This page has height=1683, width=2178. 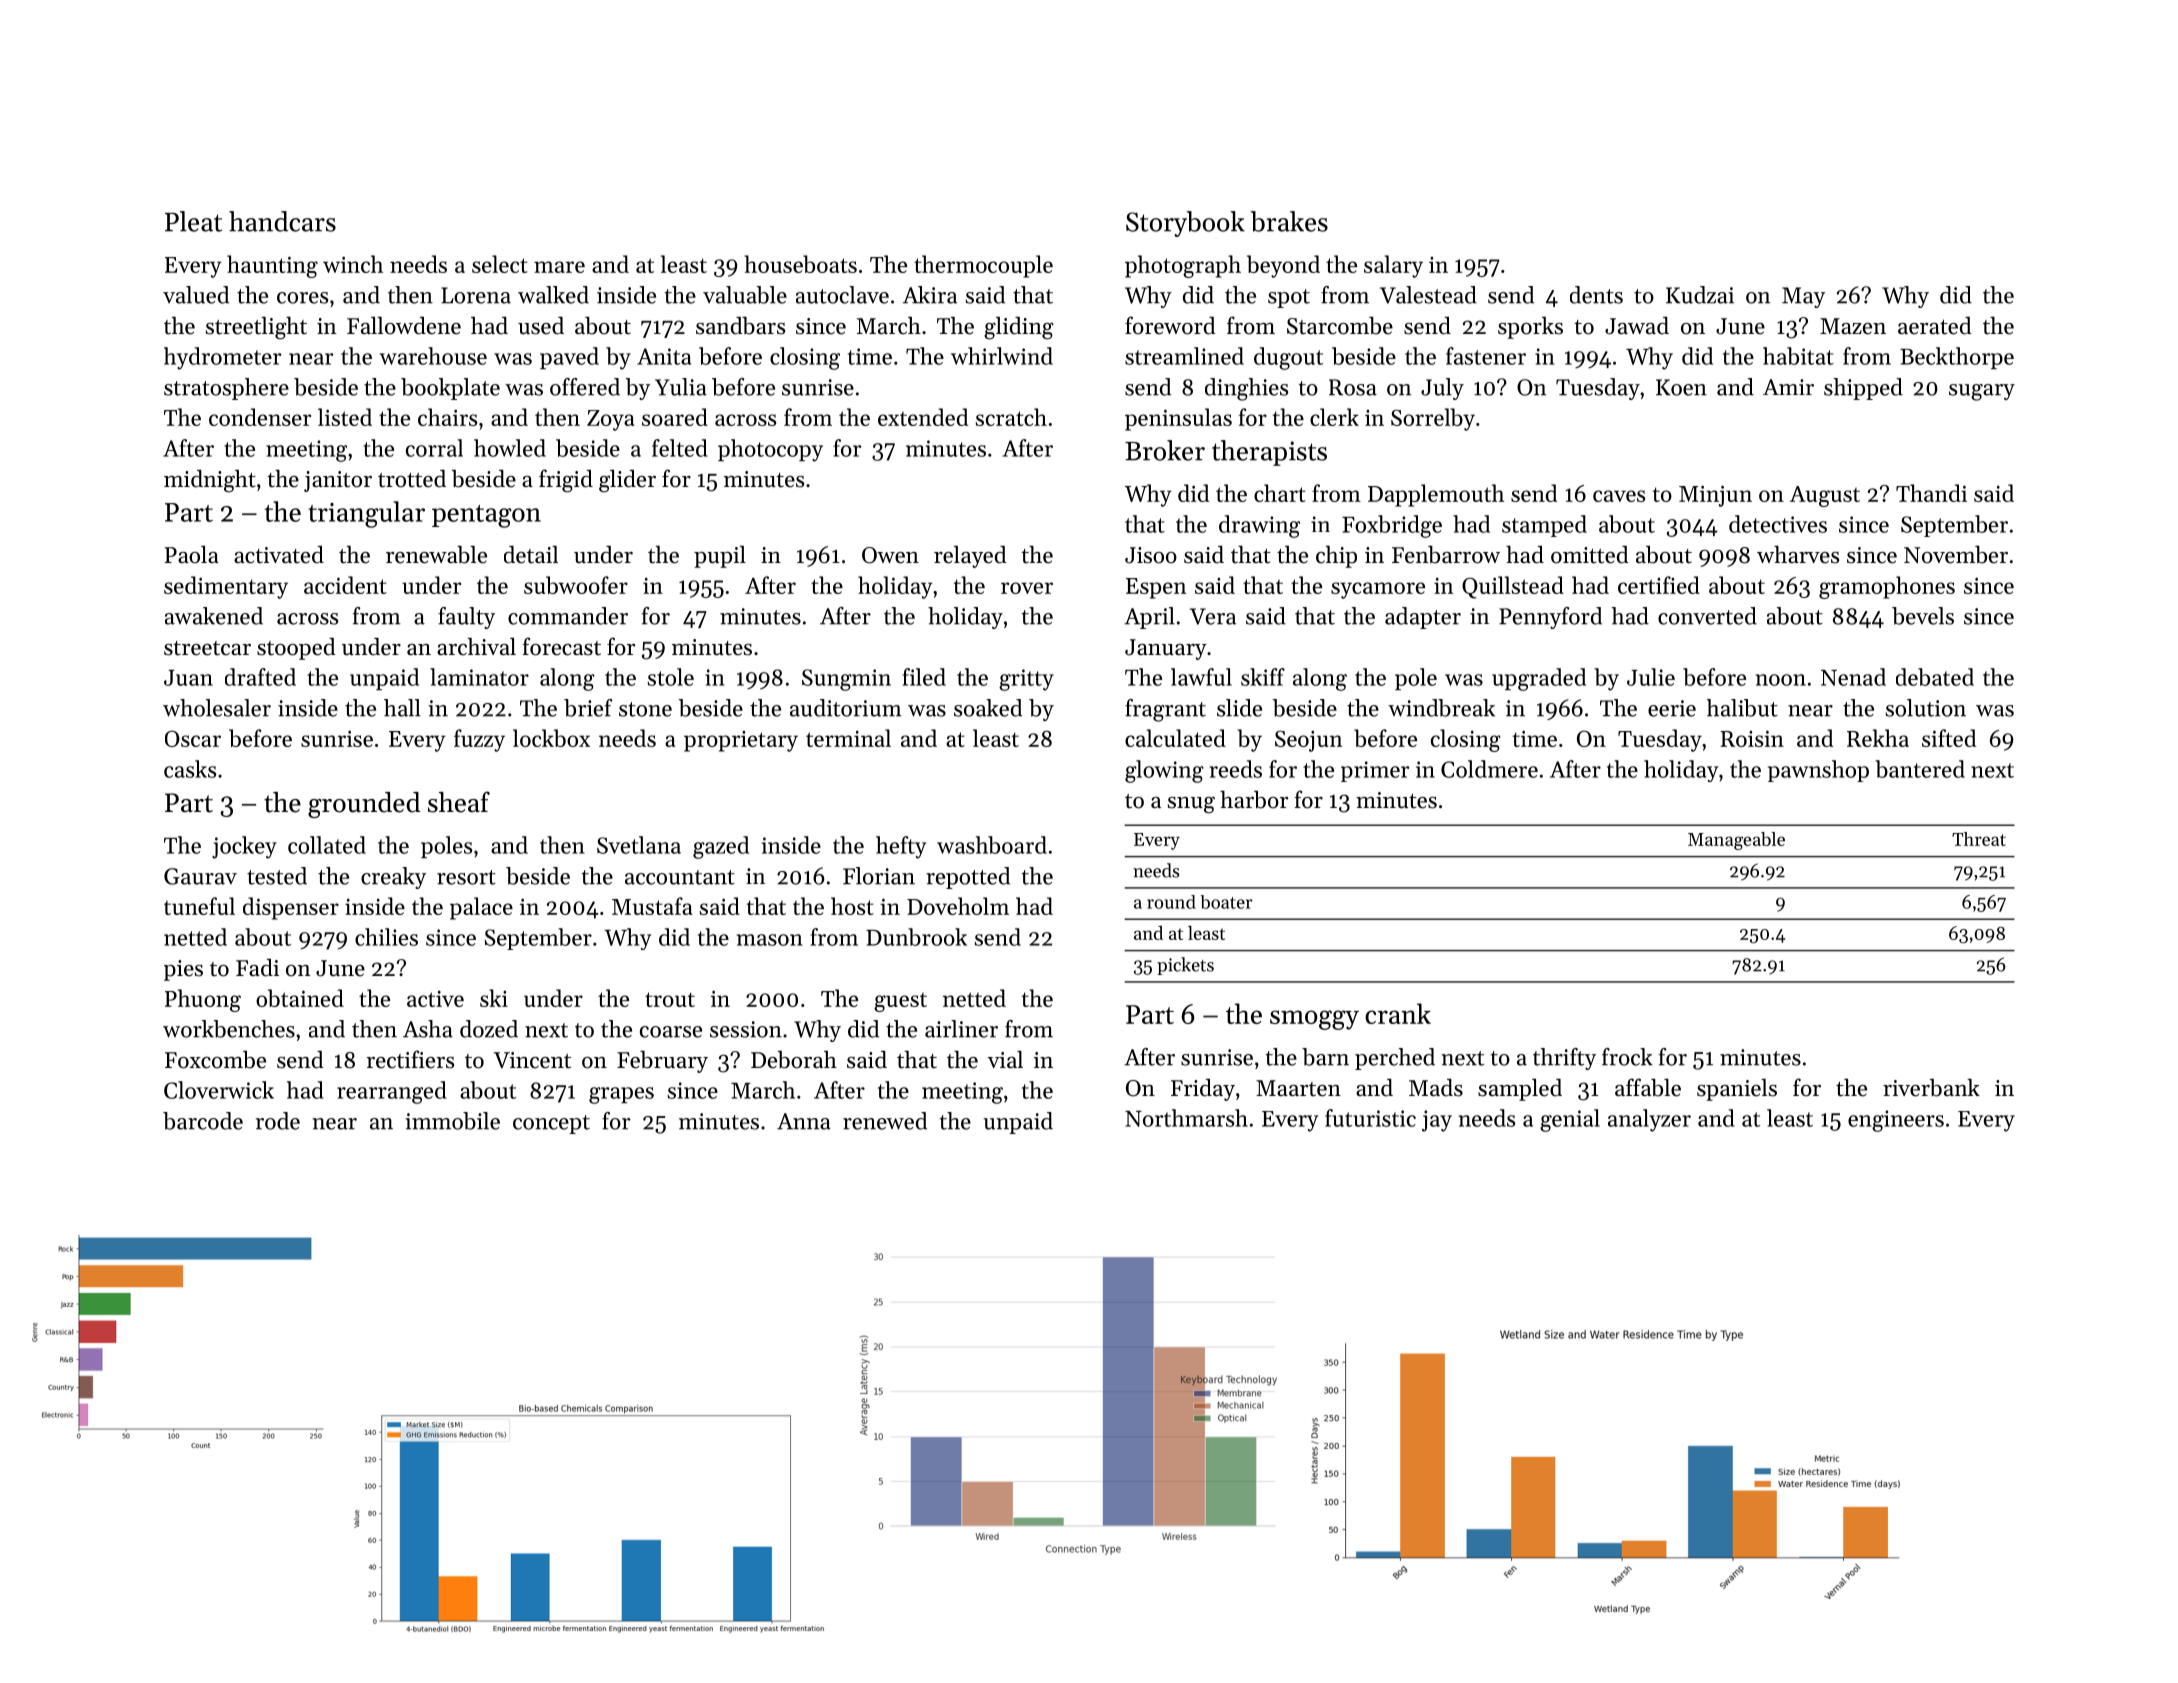 What do you see at coordinates (1931, 1087) in the page?
I see `riverbank` at bounding box center [1931, 1087].
